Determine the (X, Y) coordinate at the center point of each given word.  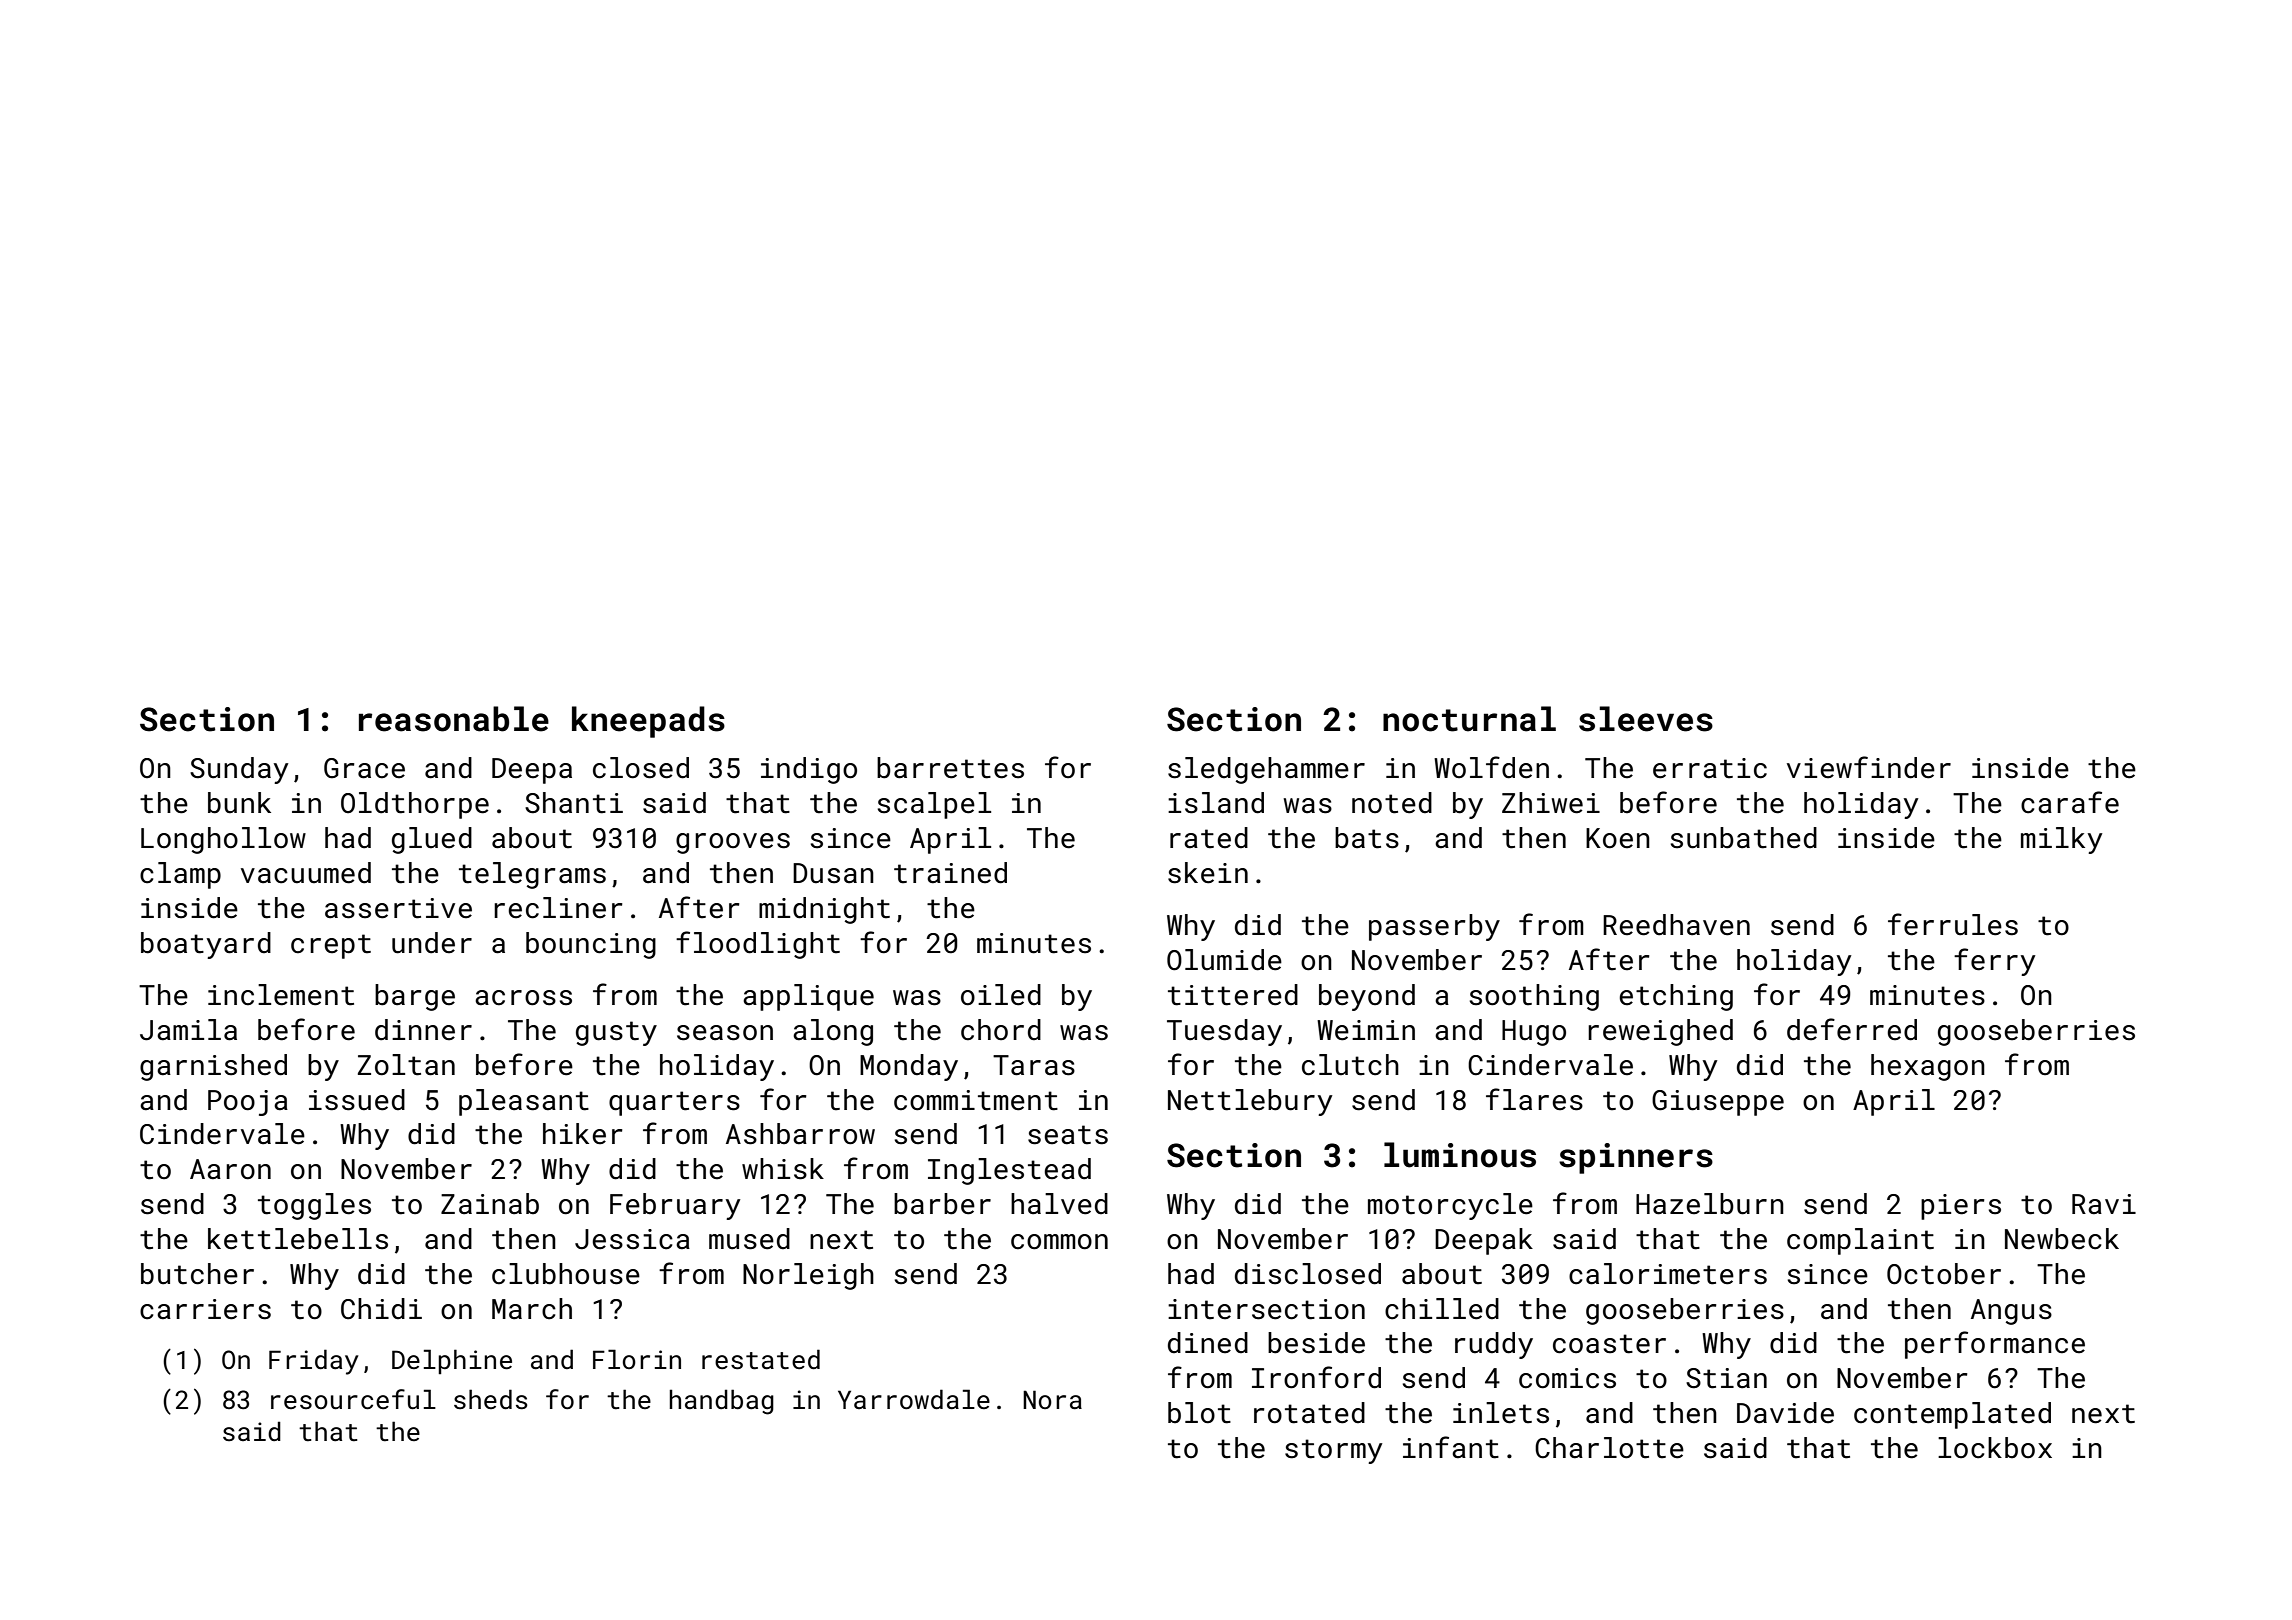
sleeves (1646, 719)
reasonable (454, 719)
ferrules (1953, 924)
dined (1208, 1343)
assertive (398, 908)
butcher (197, 1274)
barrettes (950, 768)
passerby (1434, 927)
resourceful (353, 1399)
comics (1567, 1378)
